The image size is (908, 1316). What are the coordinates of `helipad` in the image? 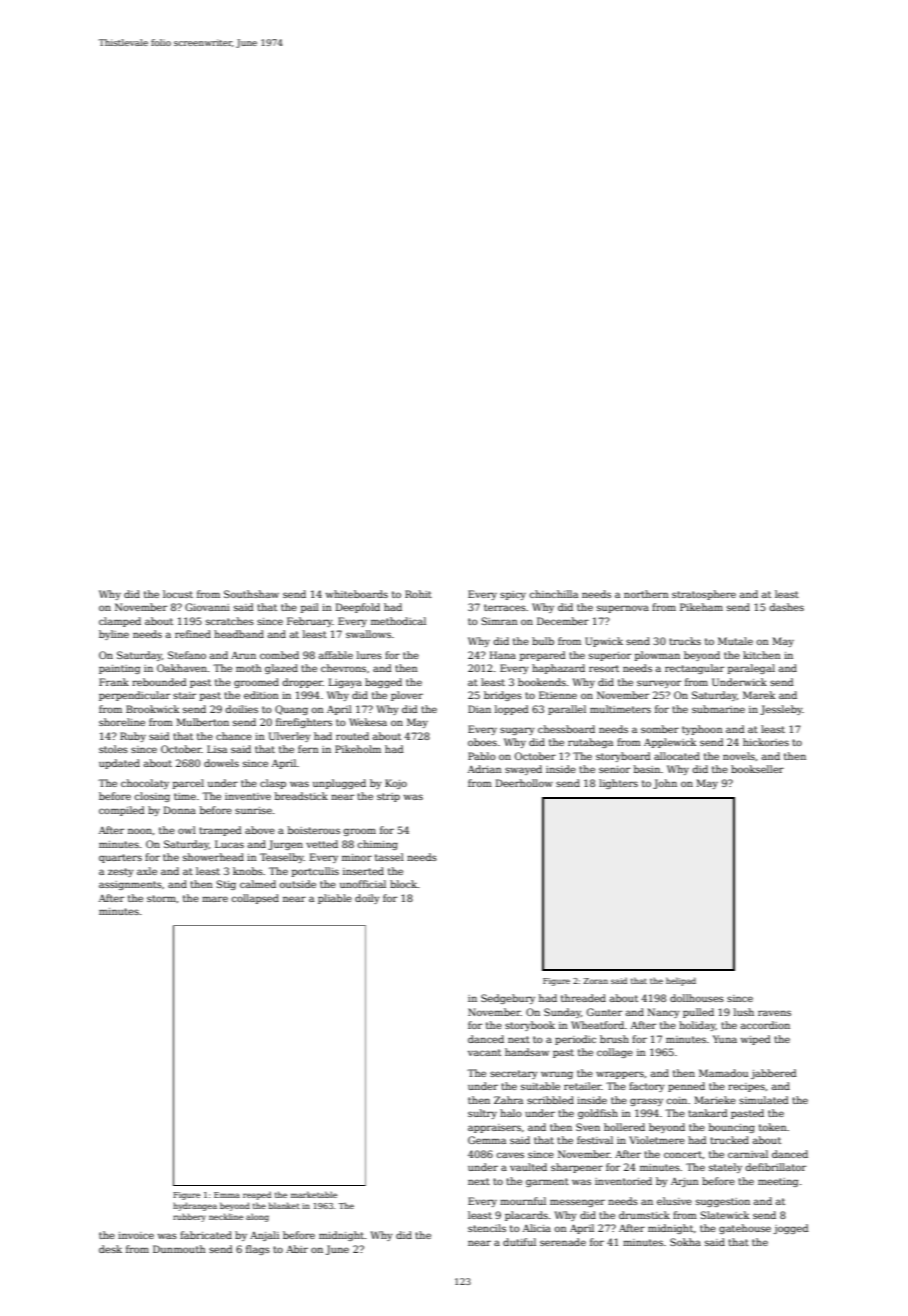 It's located at (681, 981).
